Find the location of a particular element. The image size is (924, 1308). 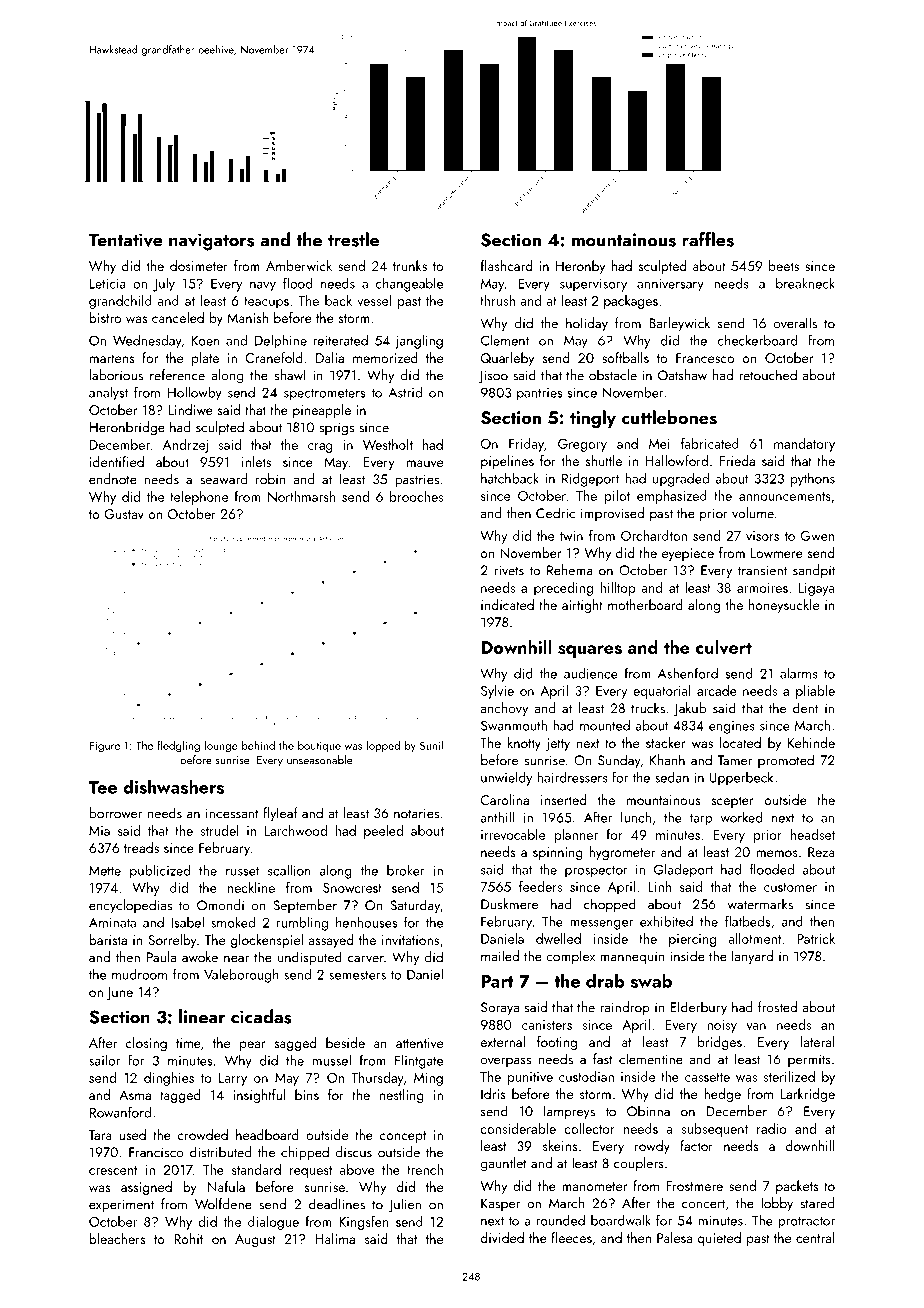

Halima is located at coordinates (335, 1238).
